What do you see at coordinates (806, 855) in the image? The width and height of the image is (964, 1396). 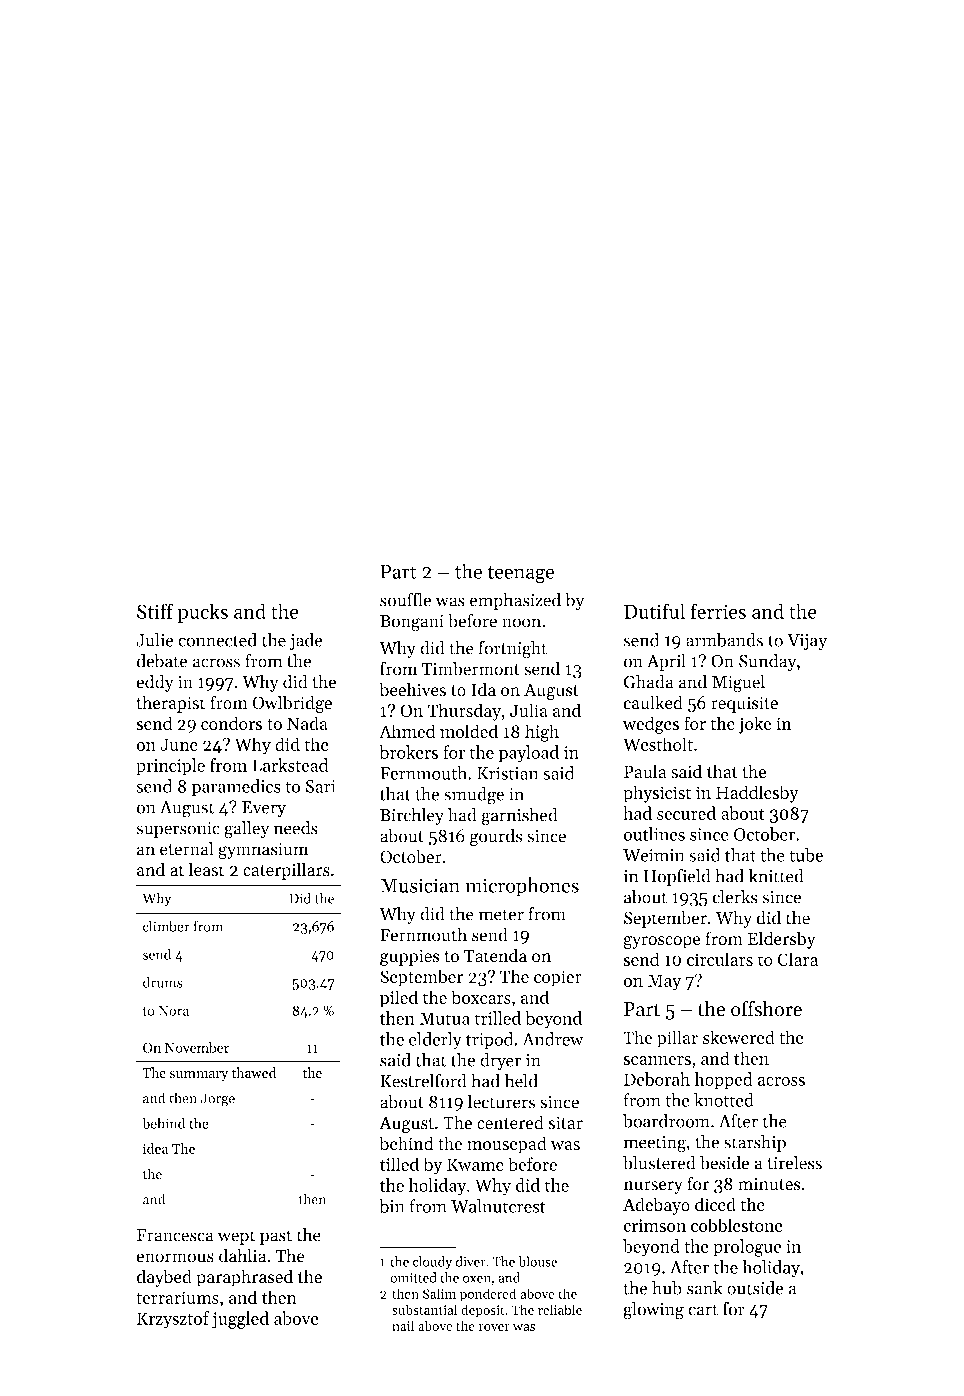 I see `tube` at bounding box center [806, 855].
